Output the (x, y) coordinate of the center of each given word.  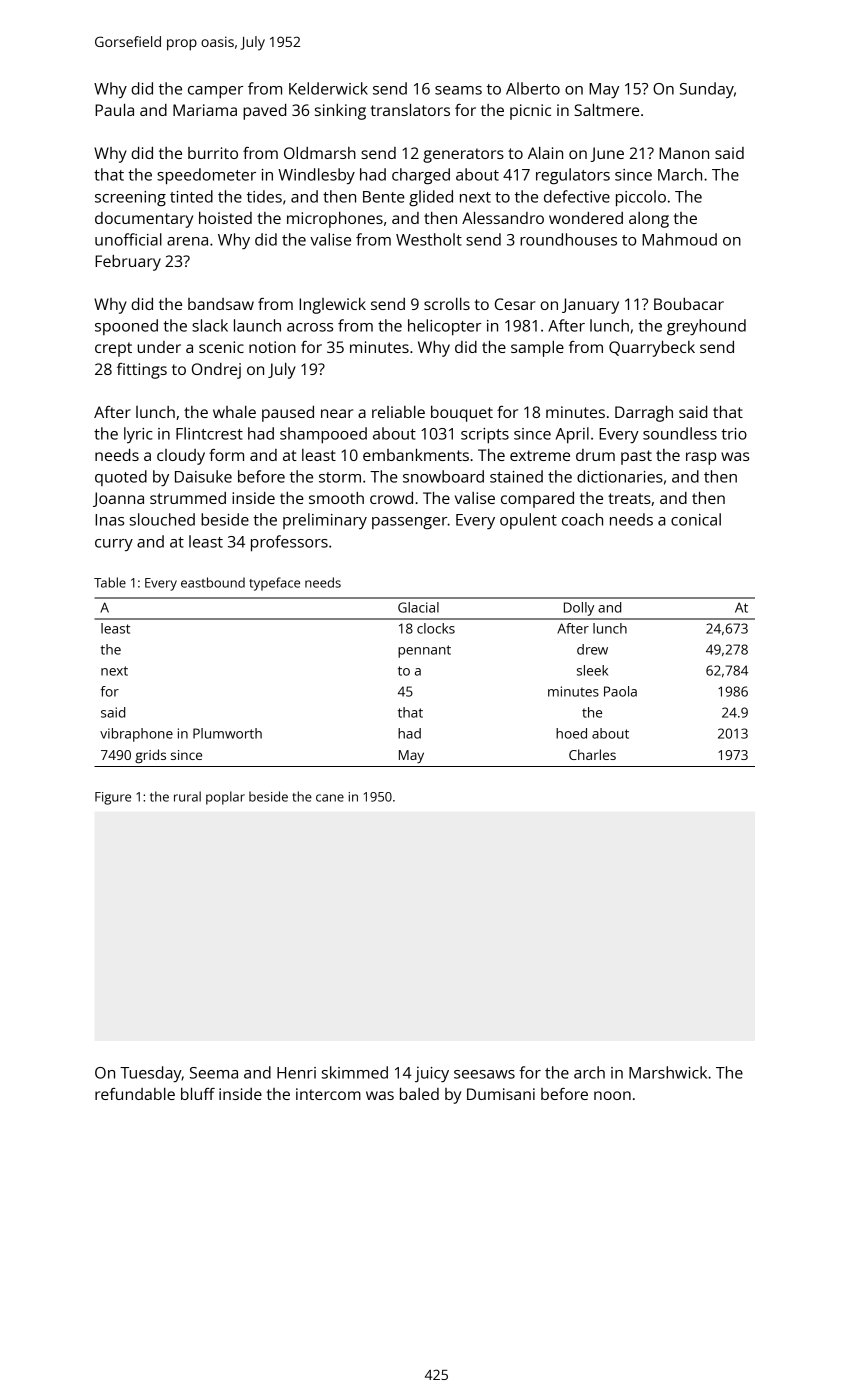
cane (330, 798)
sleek (592, 670)
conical (696, 519)
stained (516, 476)
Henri (296, 1073)
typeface (274, 584)
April (572, 435)
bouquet (462, 414)
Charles (592, 754)
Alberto (533, 88)
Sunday (707, 90)
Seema (214, 1073)
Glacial (418, 607)
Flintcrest (209, 433)
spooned (126, 327)
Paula (114, 110)
